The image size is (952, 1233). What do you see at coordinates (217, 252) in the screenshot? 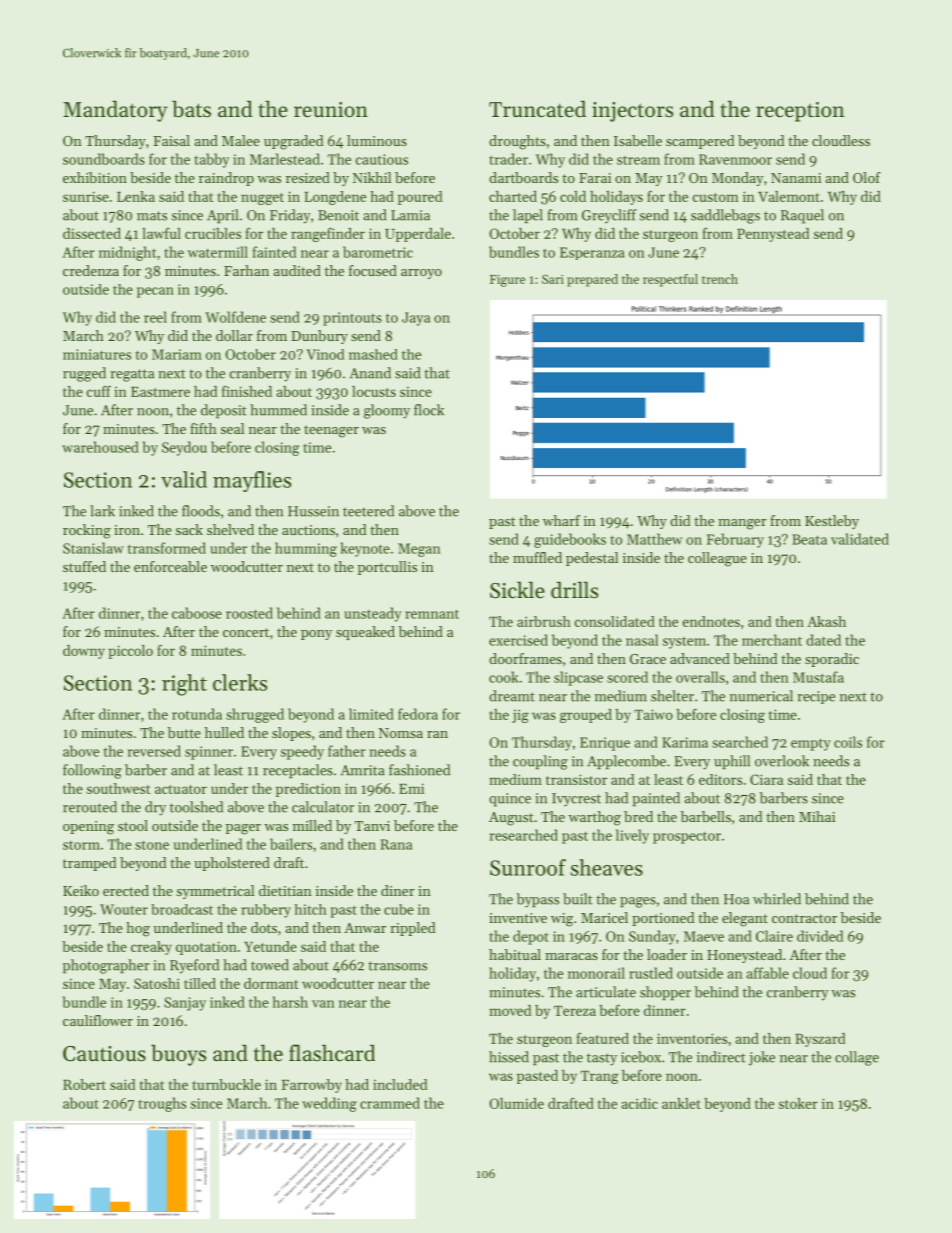
I see `watermill` at bounding box center [217, 252].
